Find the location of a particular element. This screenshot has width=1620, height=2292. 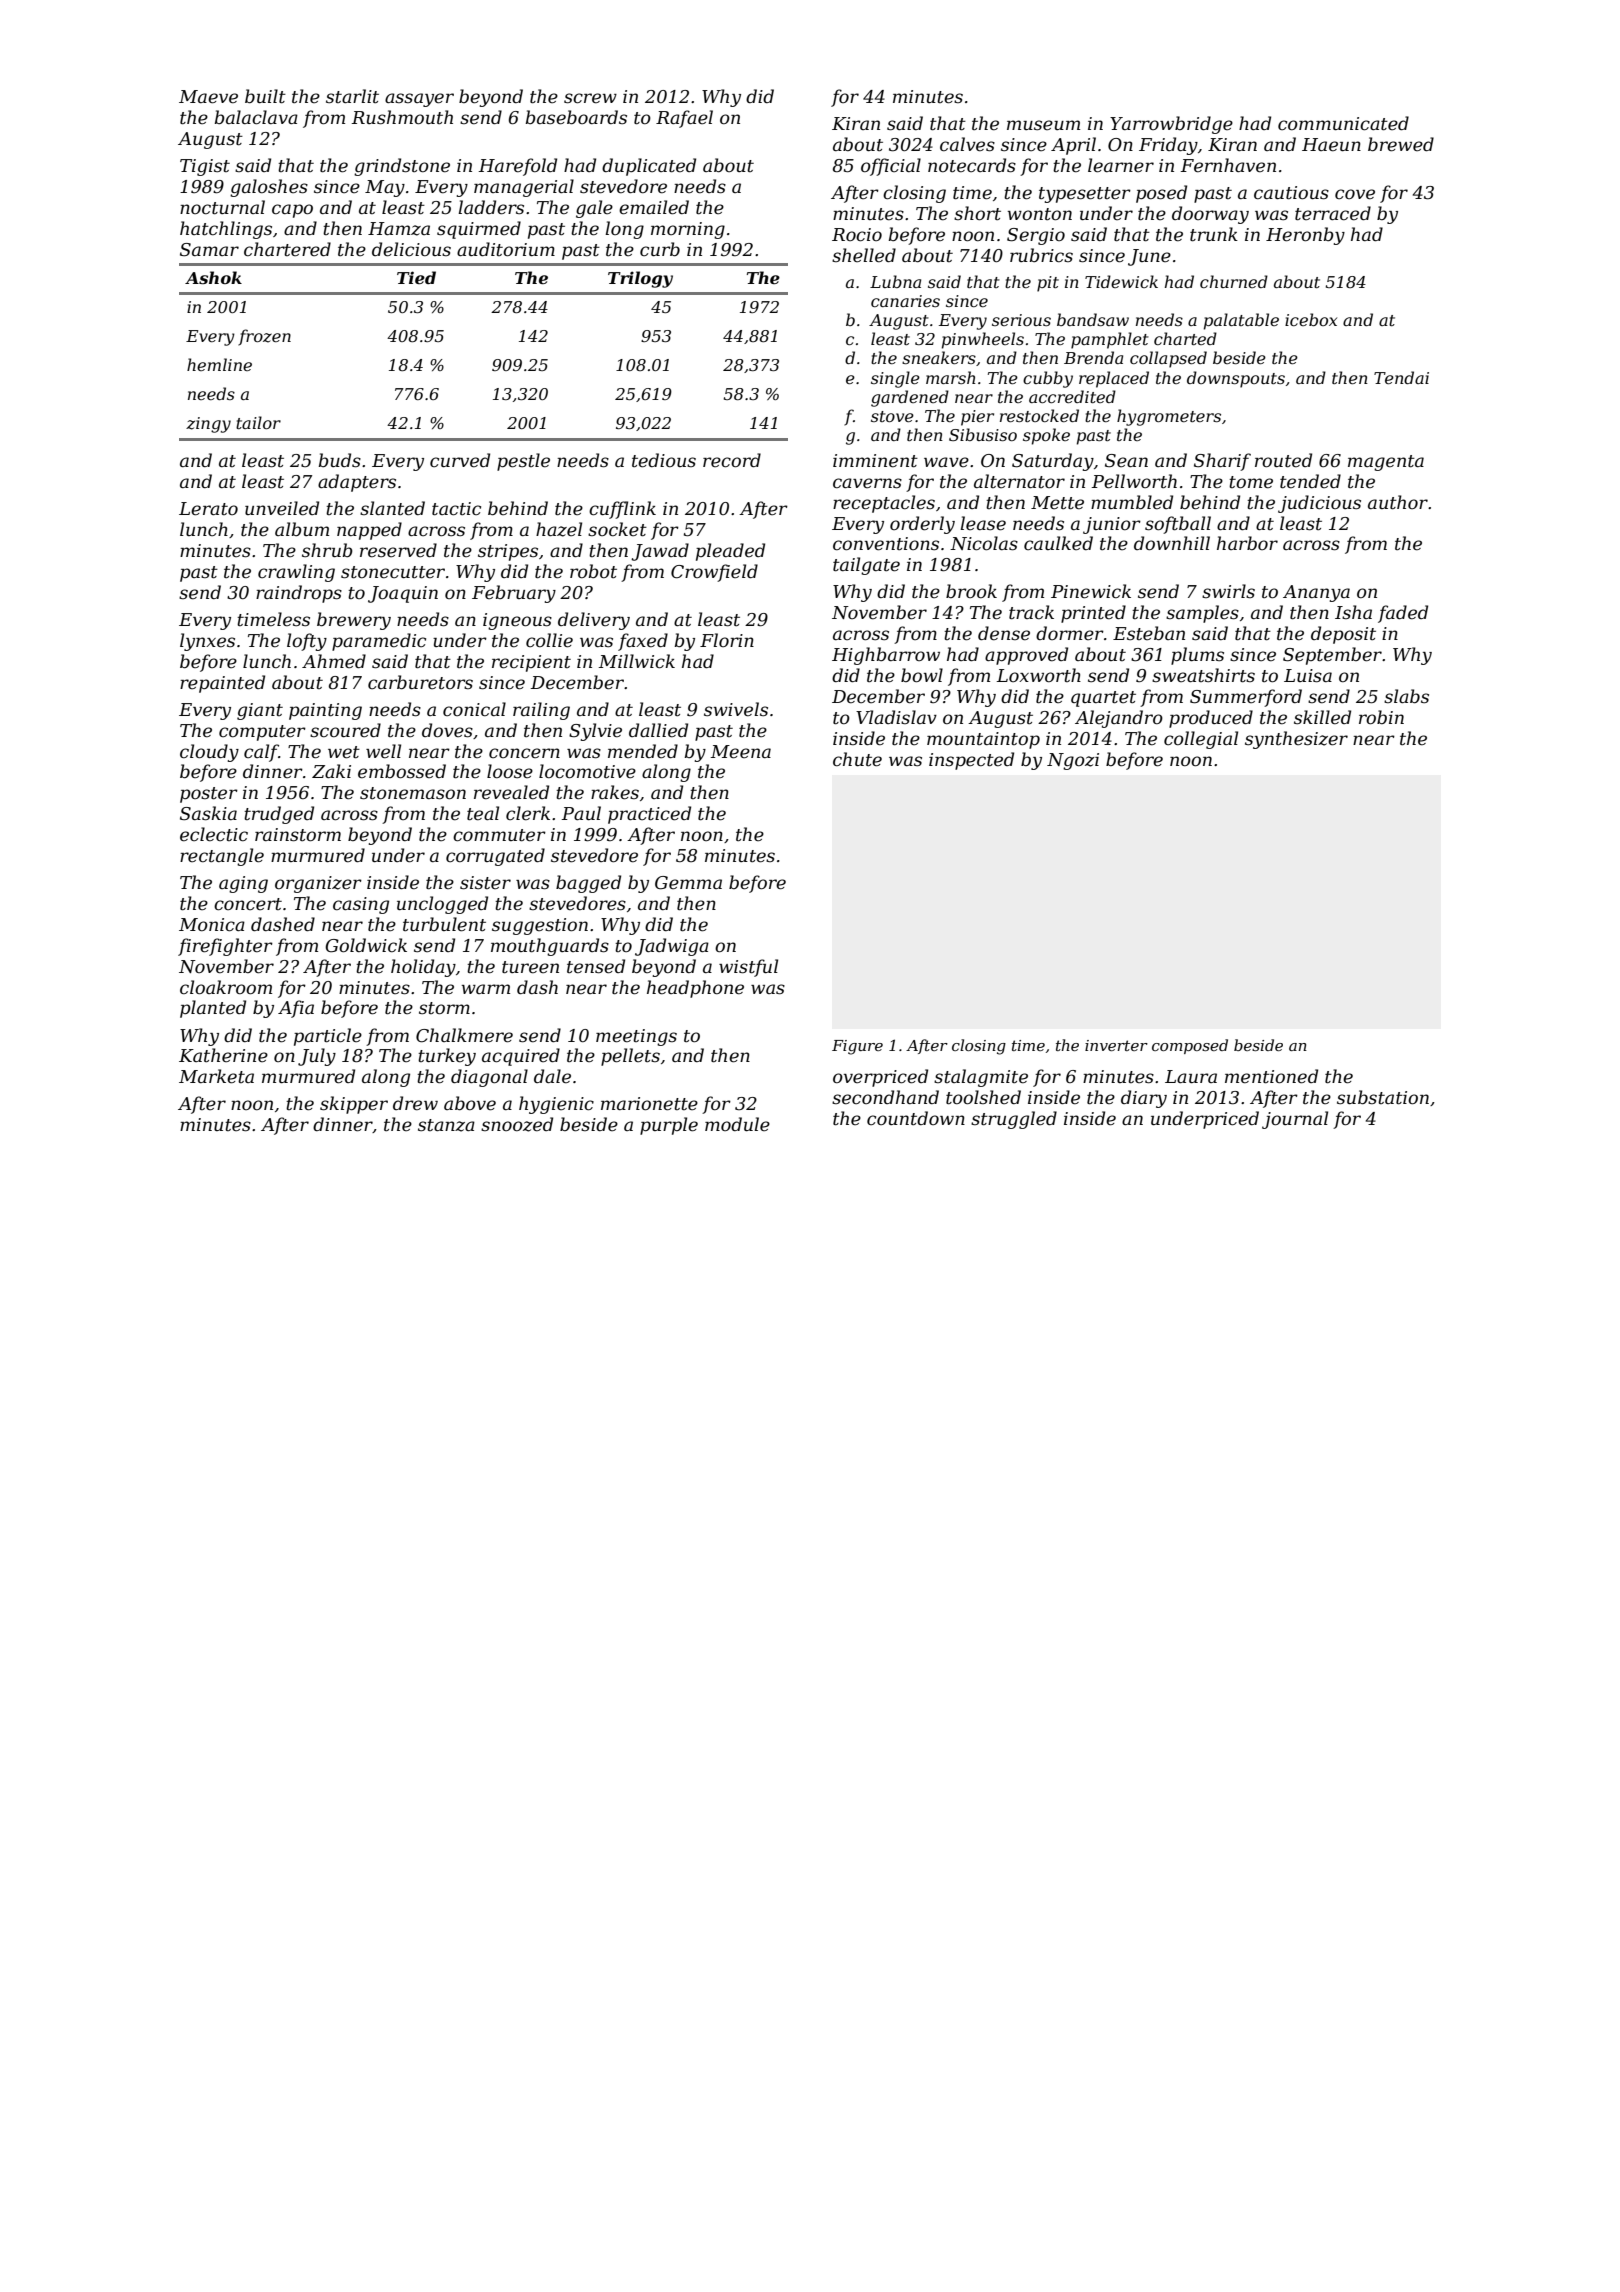

Tendai is located at coordinates (1401, 377).
